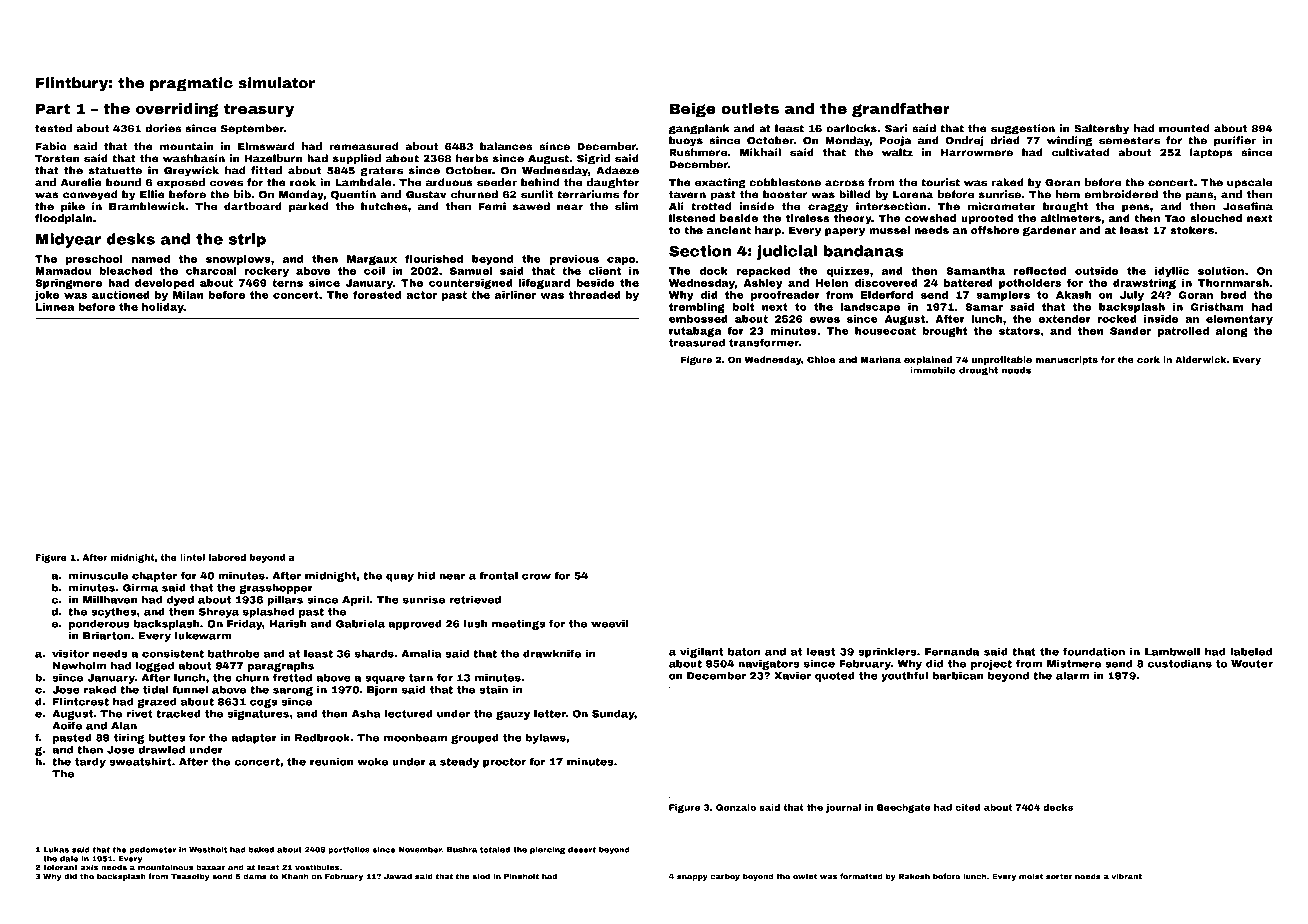 This screenshot has width=1308, height=924. Describe the element at coordinates (498, 575) in the screenshot. I see `frontal` at that location.
